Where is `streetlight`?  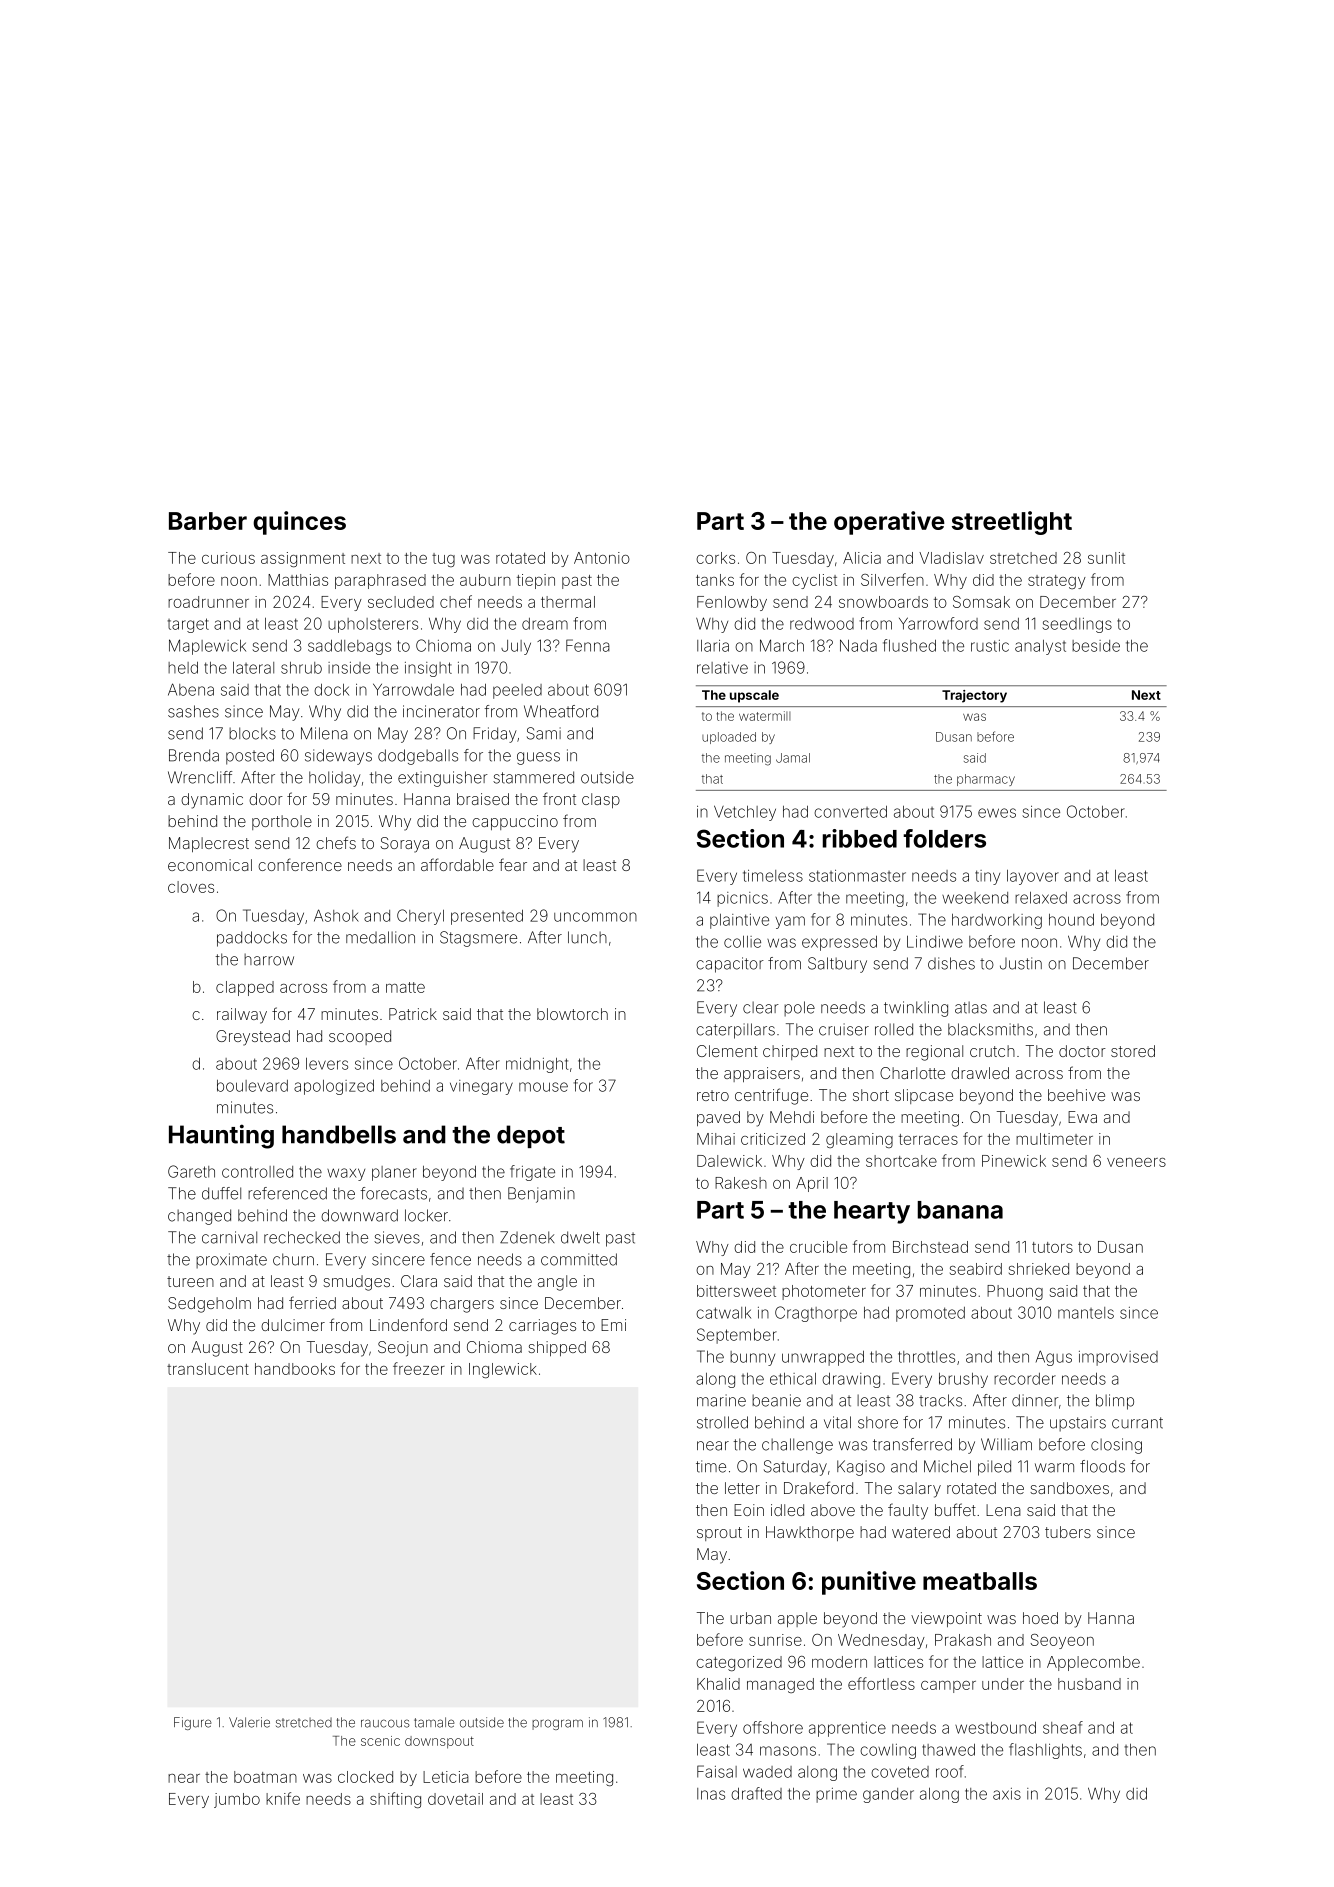
streetlight is located at coordinates (1012, 523).
